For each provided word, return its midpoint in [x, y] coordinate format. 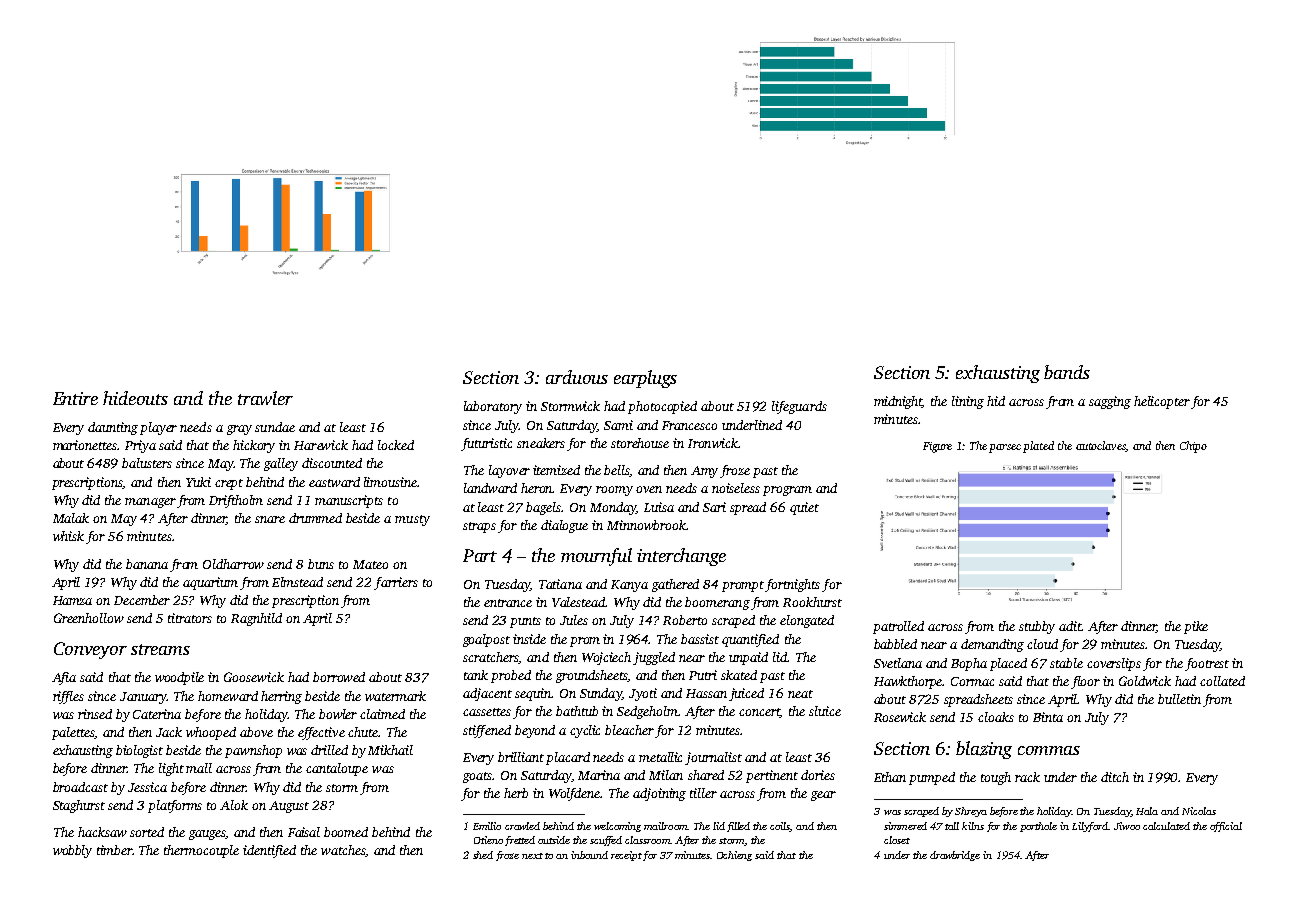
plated [1038, 447]
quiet [804, 508]
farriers [396, 583]
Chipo [1193, 447]
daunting [113, 428]
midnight [898, 402]
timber [114, 850]
